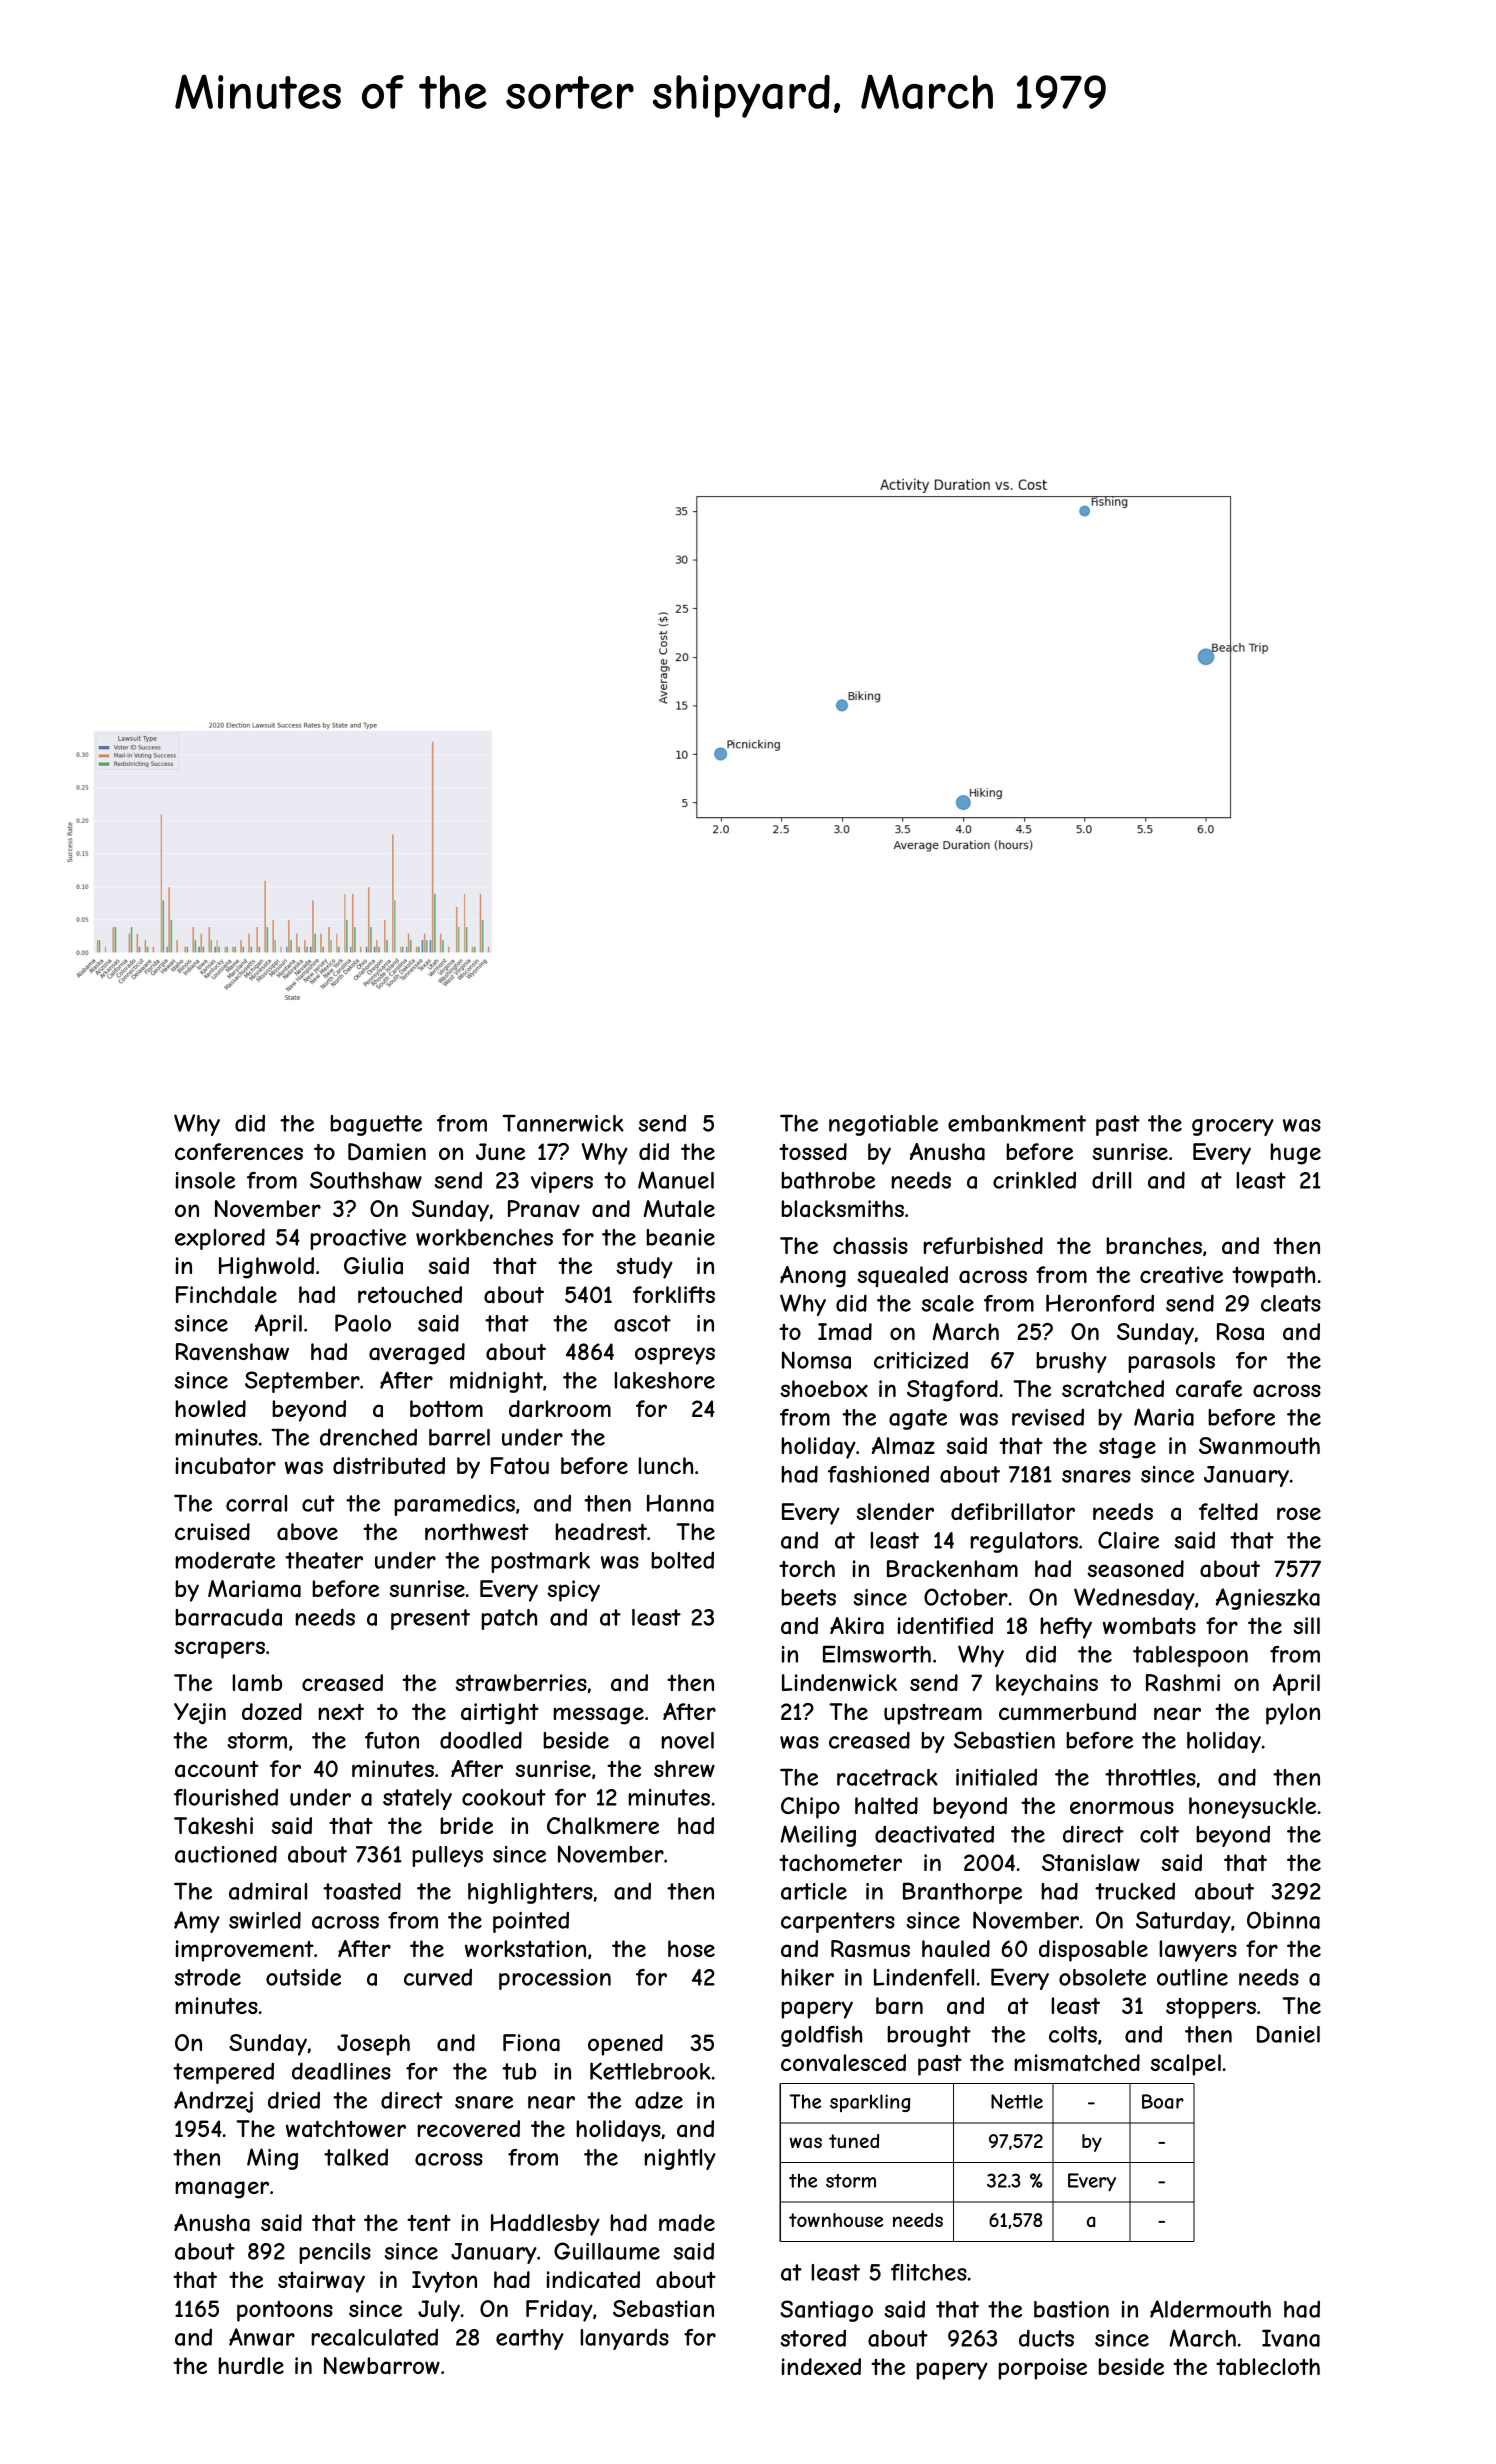  What do you see at coordinates (466, 1825) in the document?
I see `bride` at bounding box center [466, 1825].
